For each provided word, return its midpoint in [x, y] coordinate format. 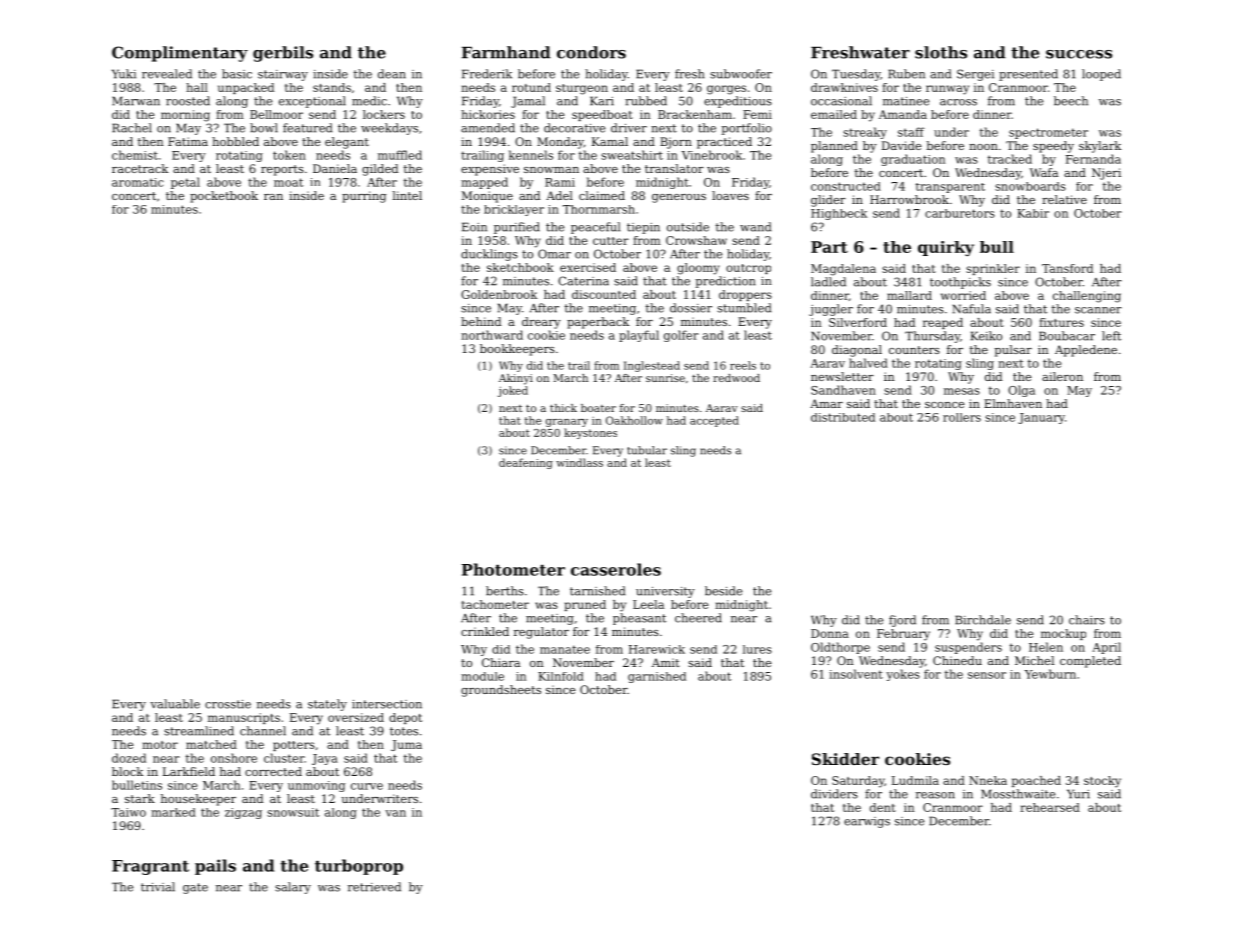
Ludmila [915, 780]
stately [327, 705]
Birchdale [983, 620]
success [1079, 54]
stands [332, 87]
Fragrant [150, 867]
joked [513, 391]
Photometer [513, 569]
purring [364, 197]
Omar [554, 254]
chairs [1087, 620]
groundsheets [501, 691]
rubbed [646, 101]
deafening [526, 463]
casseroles [616, 569]
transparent [950, 188]
